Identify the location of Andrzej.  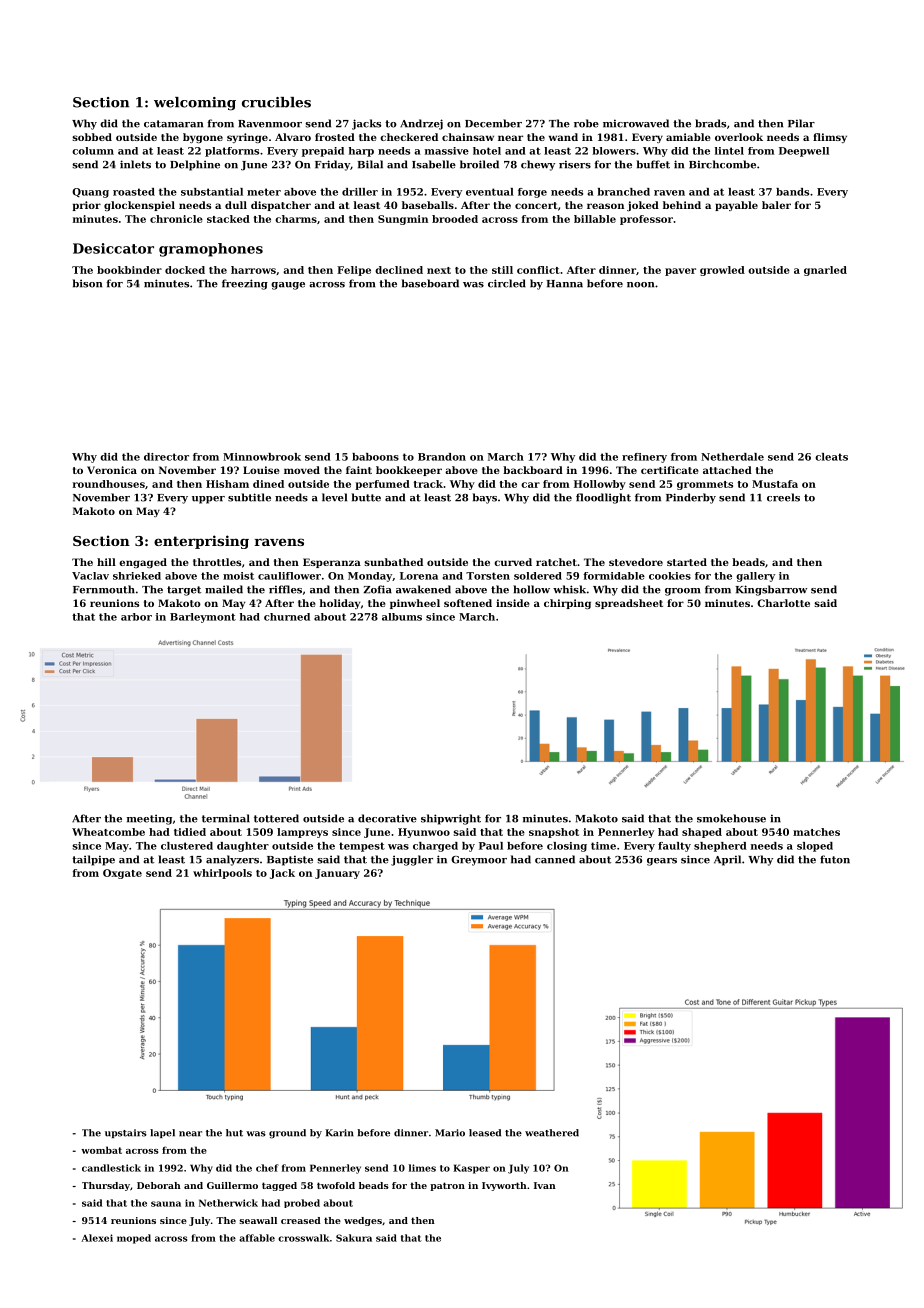
(421, 124).
